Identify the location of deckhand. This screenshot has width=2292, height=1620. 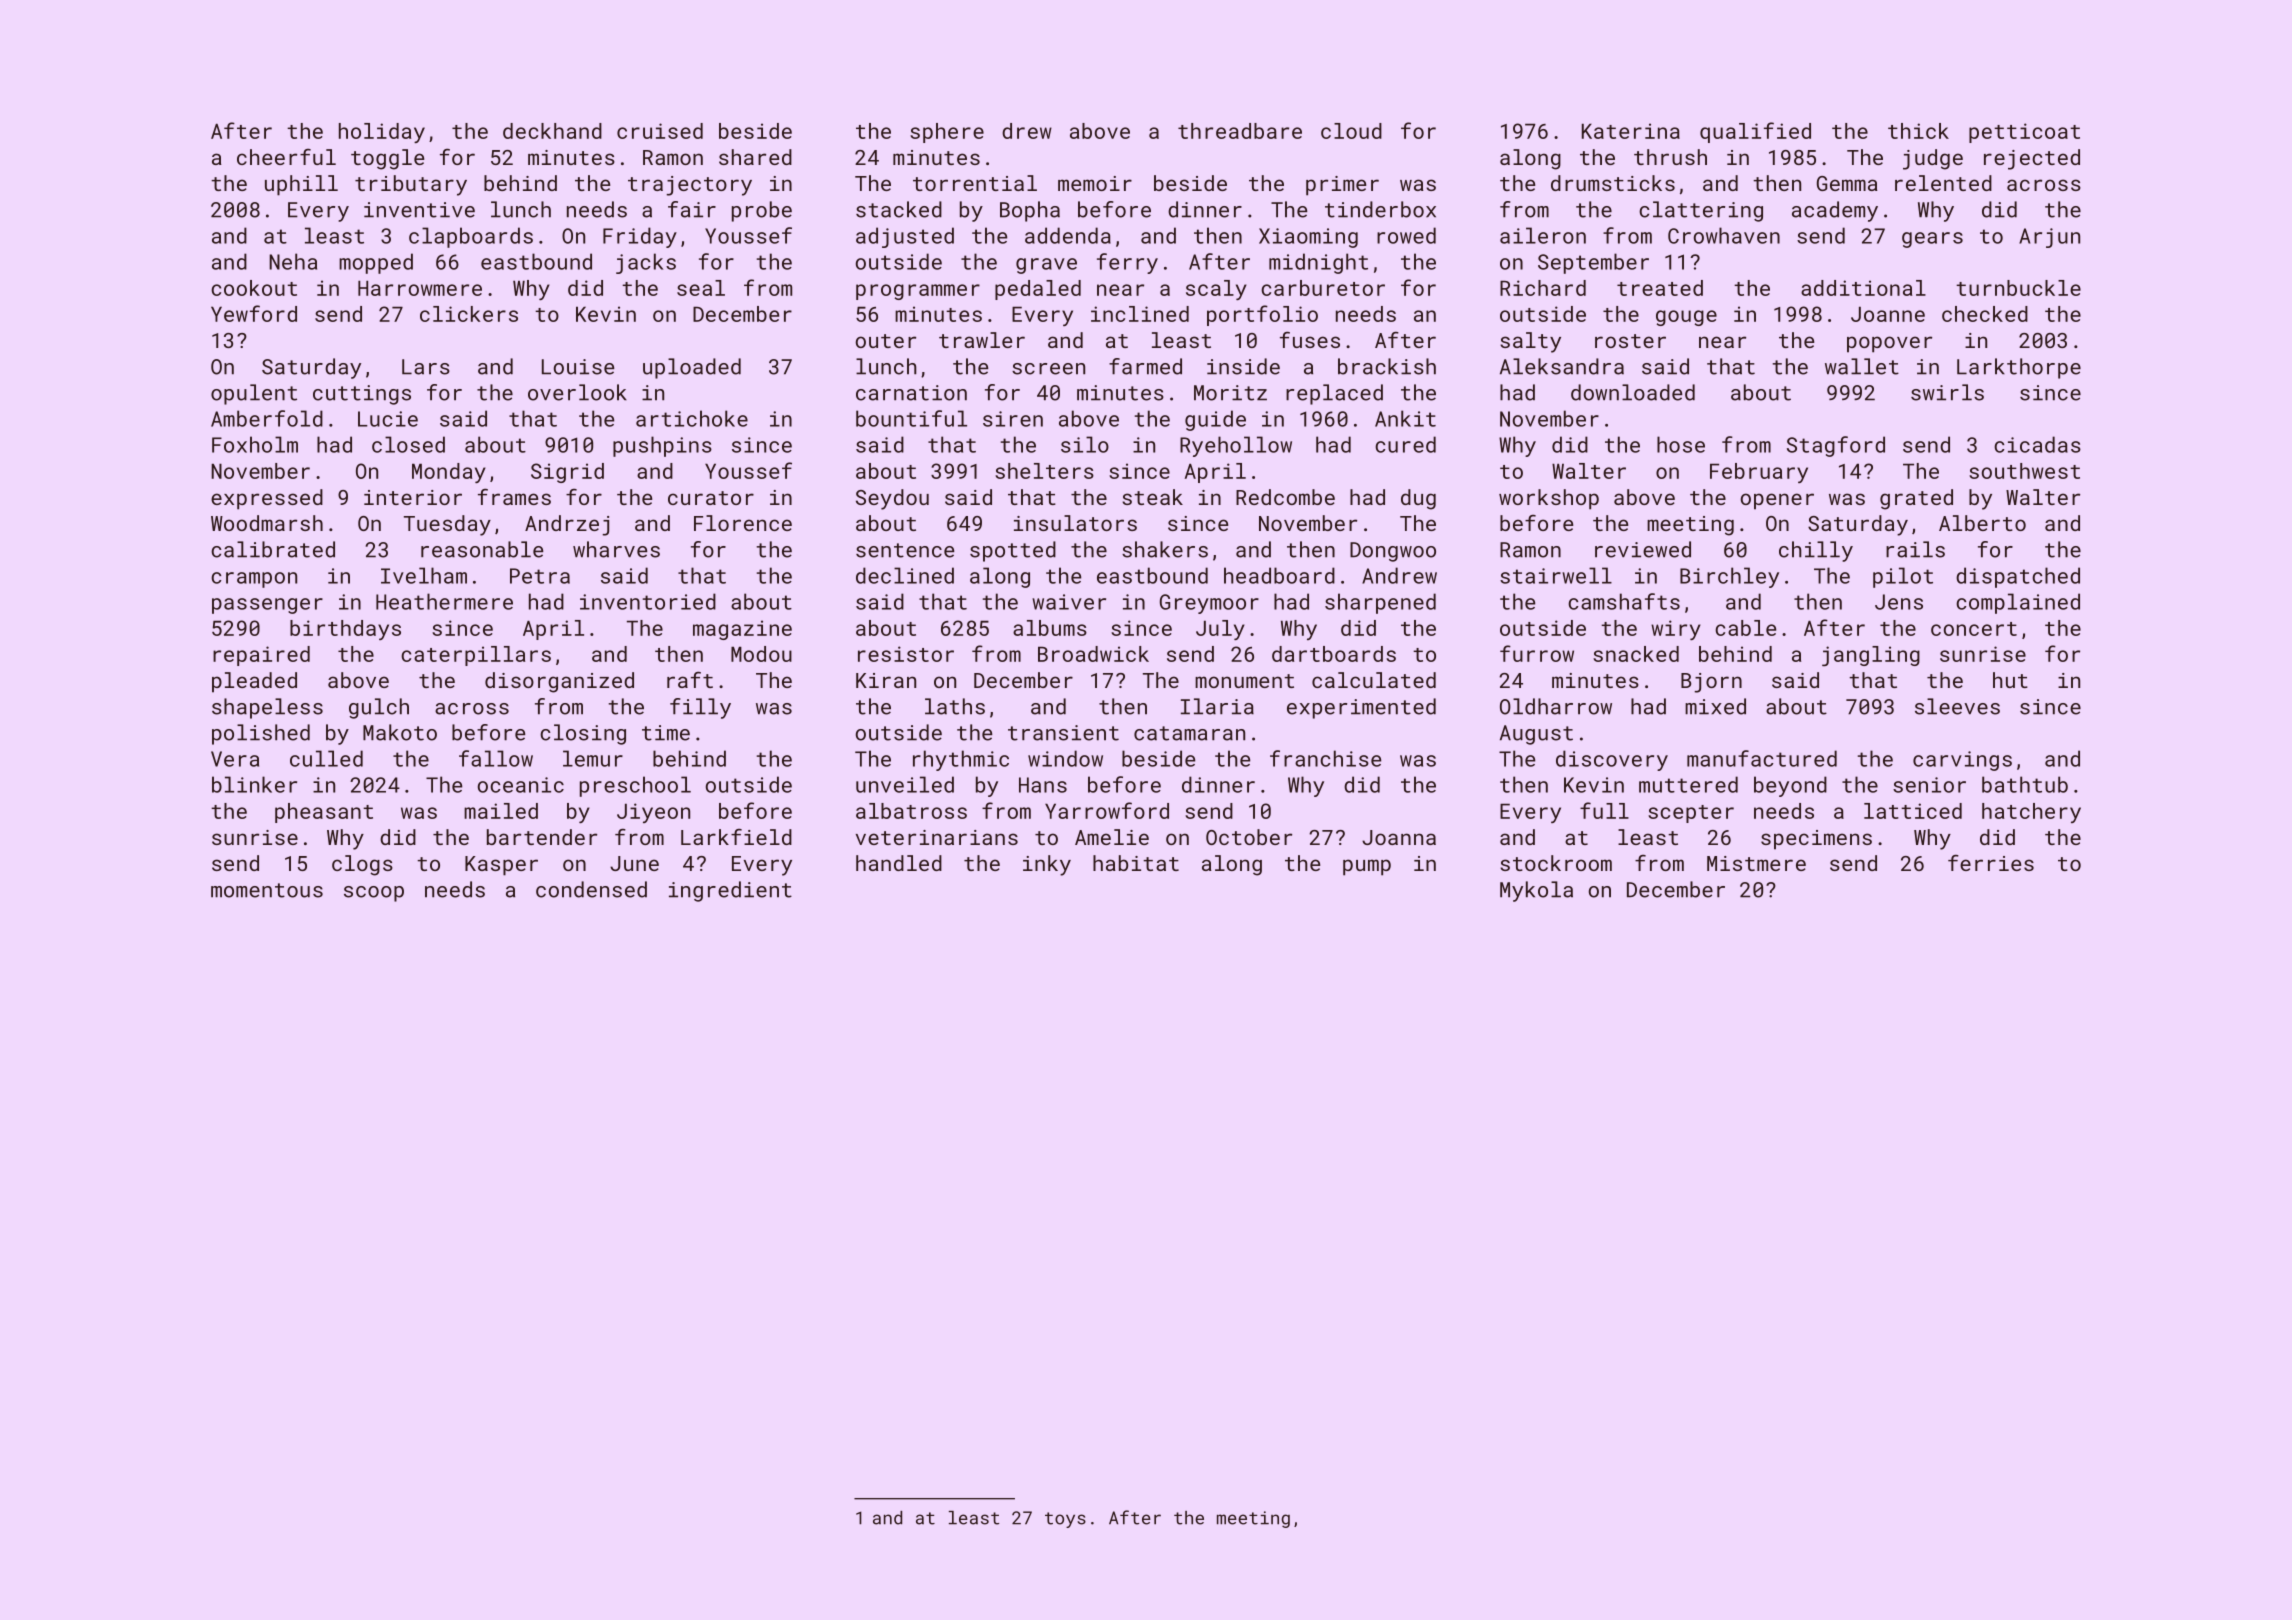
(552, 131).
